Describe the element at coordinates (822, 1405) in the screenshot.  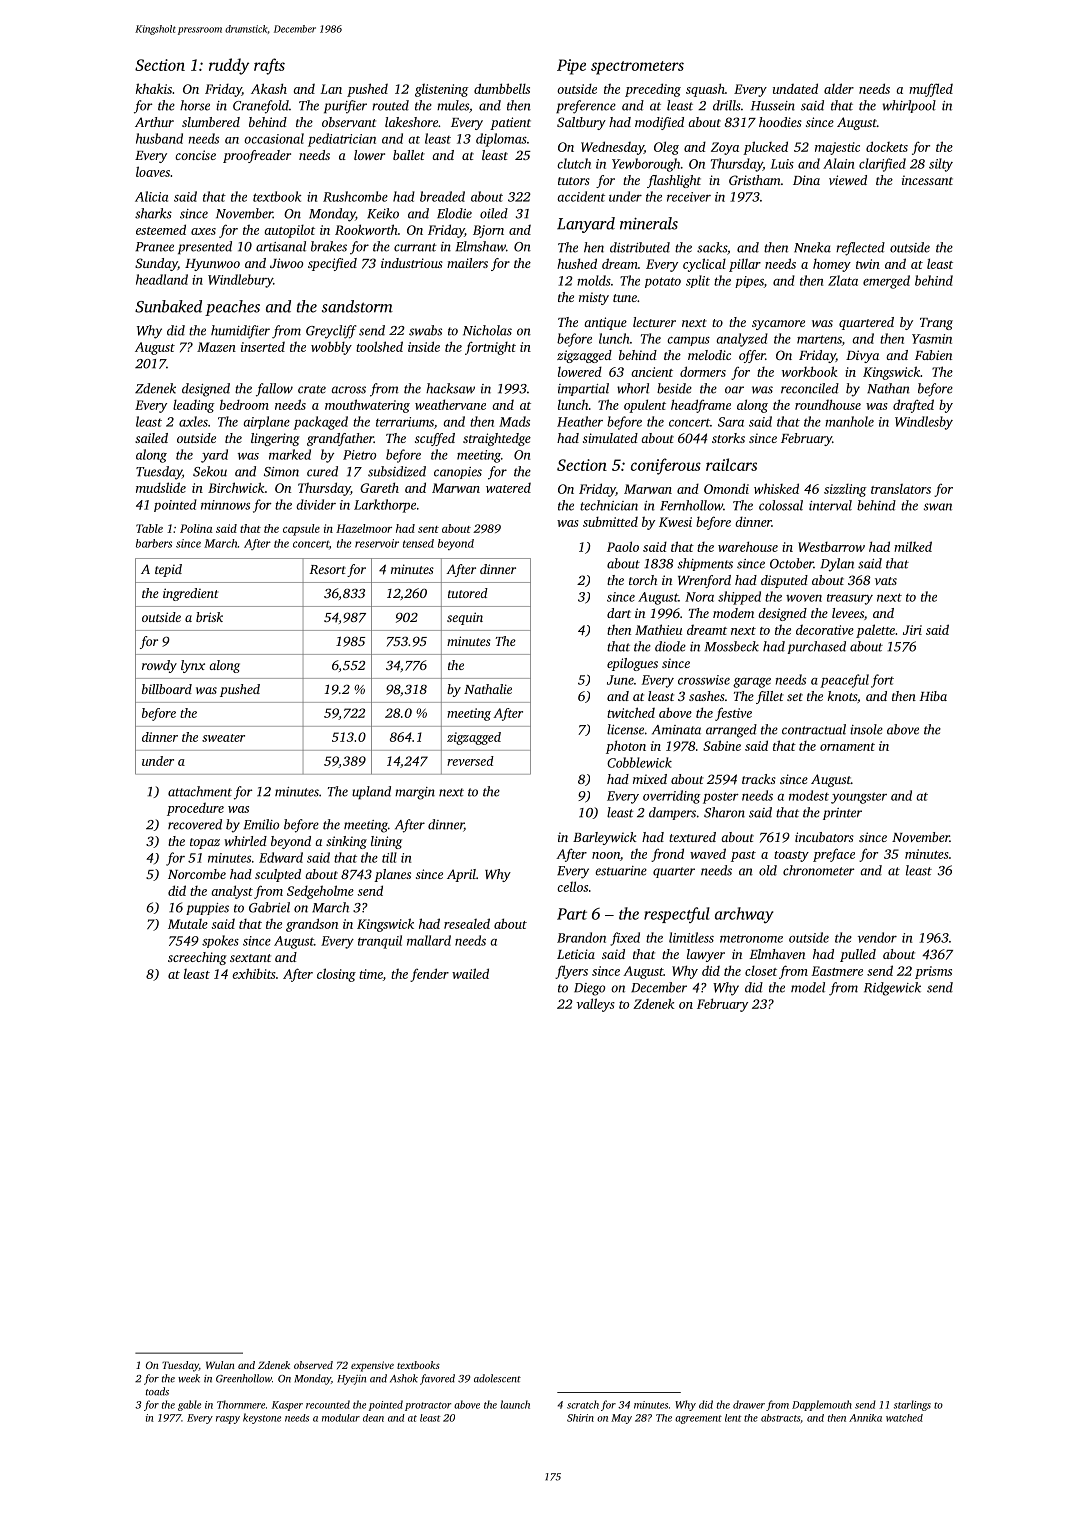
I see `Dapplemouth` at that location.
